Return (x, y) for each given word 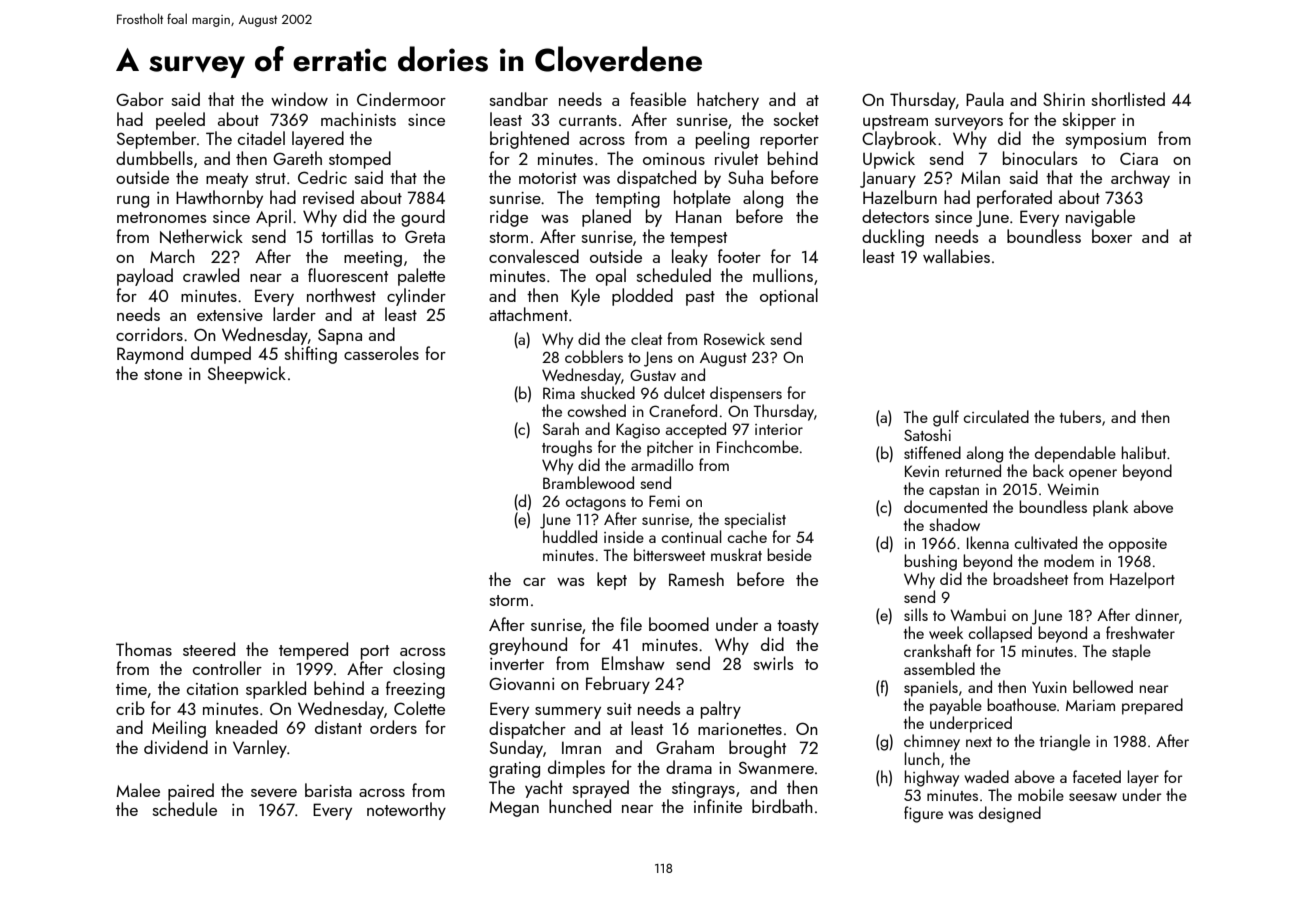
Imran (581, 747)
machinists (358, 119)
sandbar (519, 99)
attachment (528, 314)
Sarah (560, 428)
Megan (514, 809)
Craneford (683, 410)
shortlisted (1128, 99)
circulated (996, 416)
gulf (946, 418)
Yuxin (1049, 687)
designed (1010, 814)
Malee (138, 790)
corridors (149, 334)
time (131, 689)
